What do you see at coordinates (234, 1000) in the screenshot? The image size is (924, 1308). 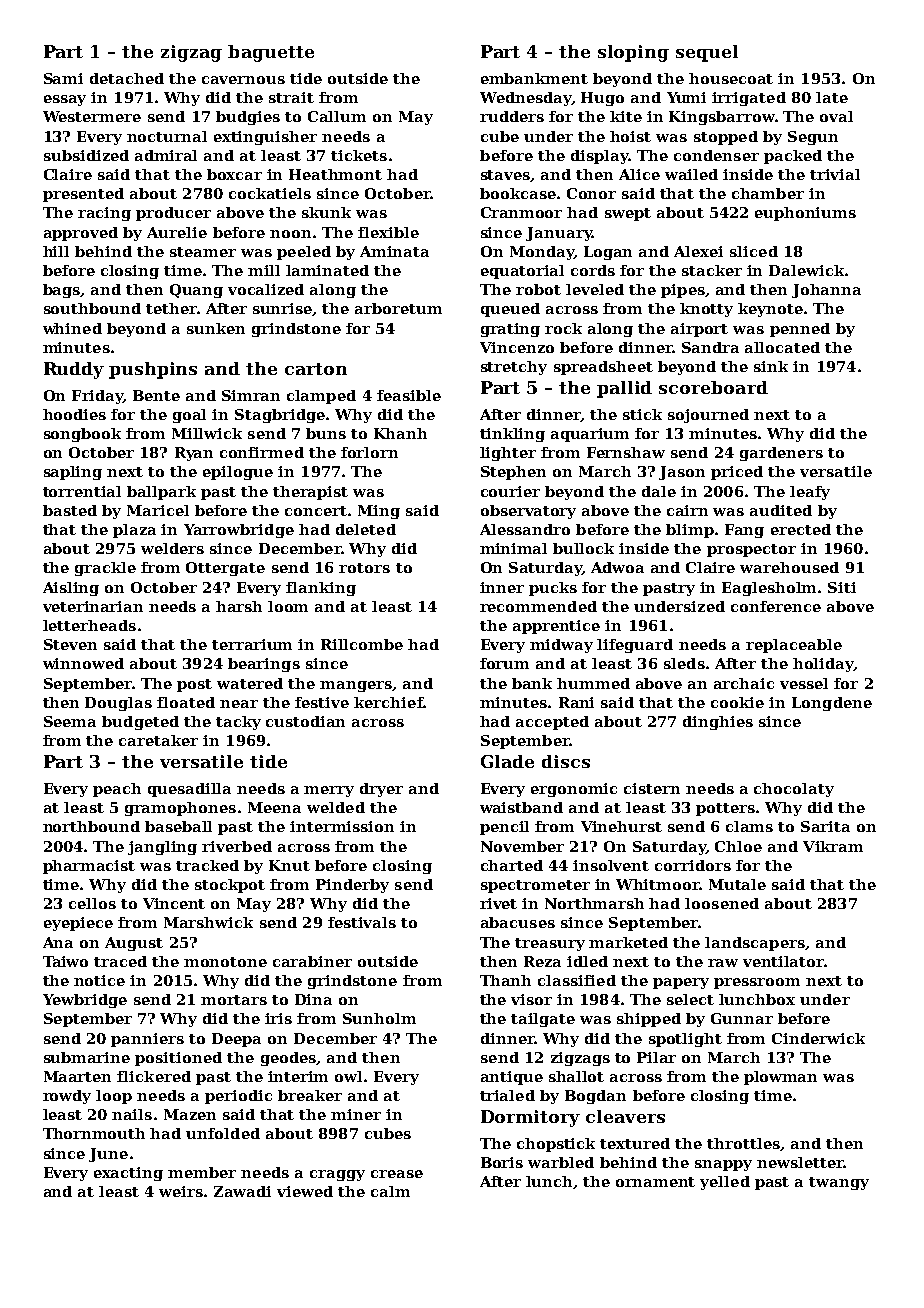 I see `mortars` at bounding box center [234, 1000].
